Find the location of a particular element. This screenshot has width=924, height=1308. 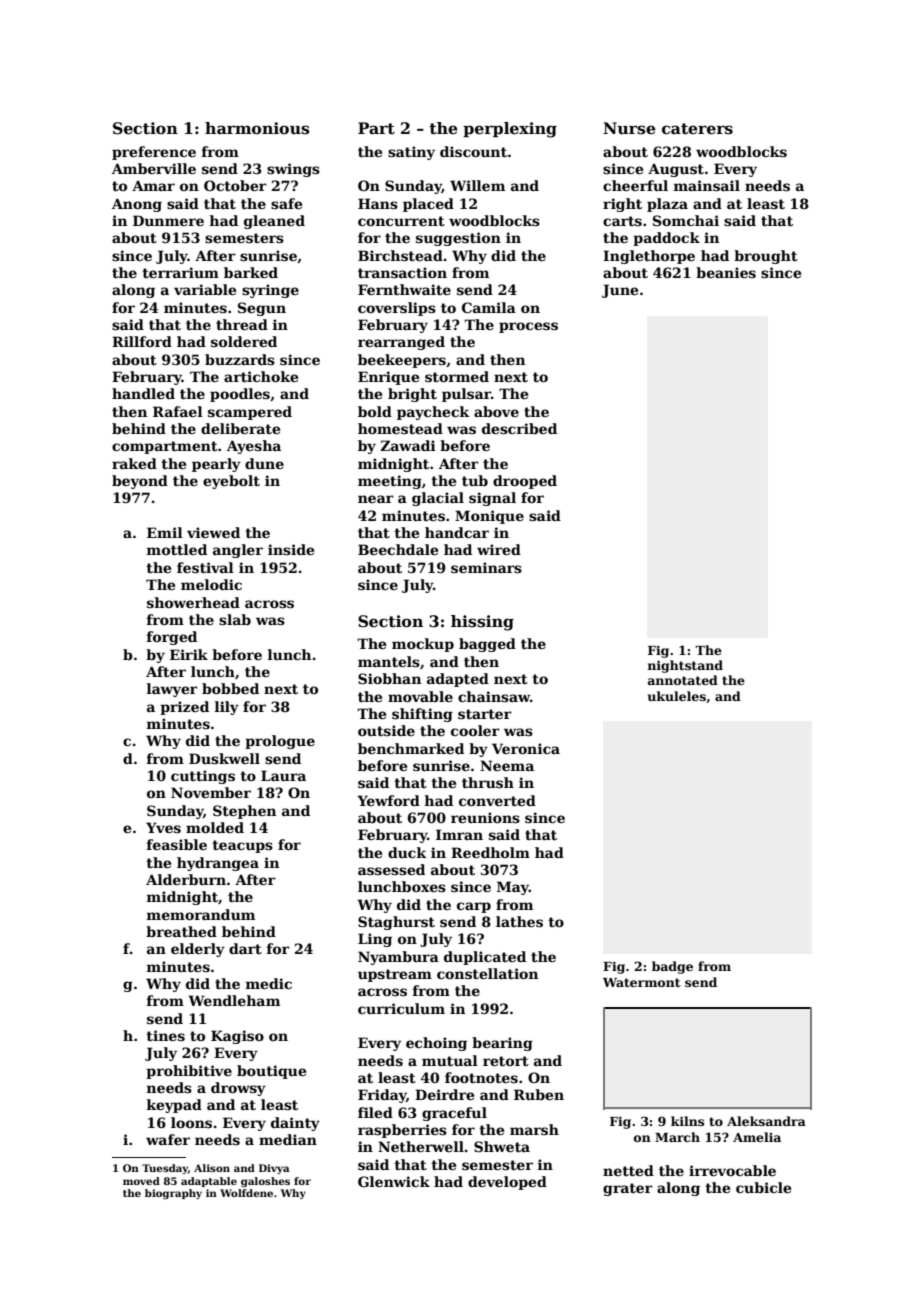

bold is located at coordinates (375, 411).
